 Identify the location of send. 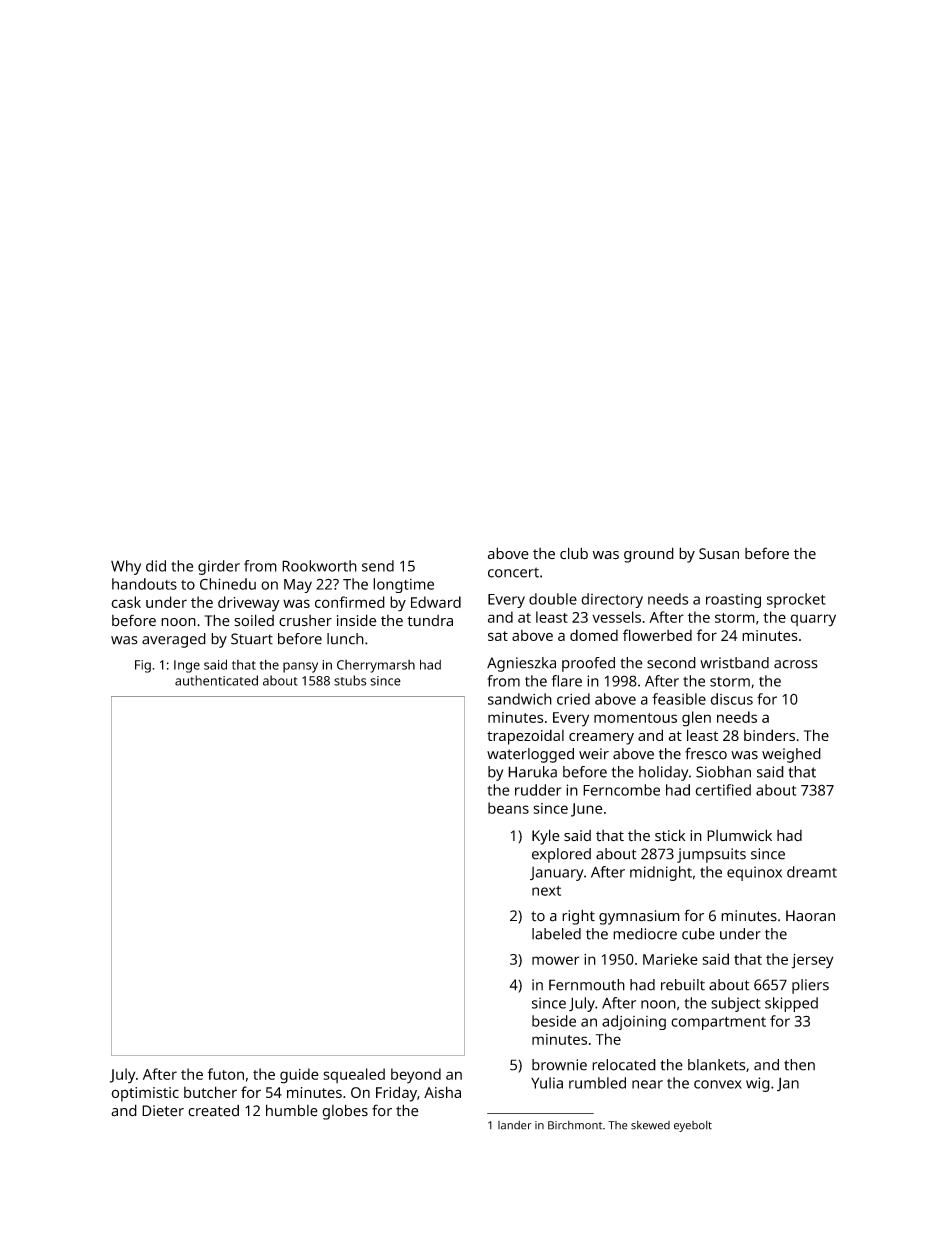
(378, 566).
